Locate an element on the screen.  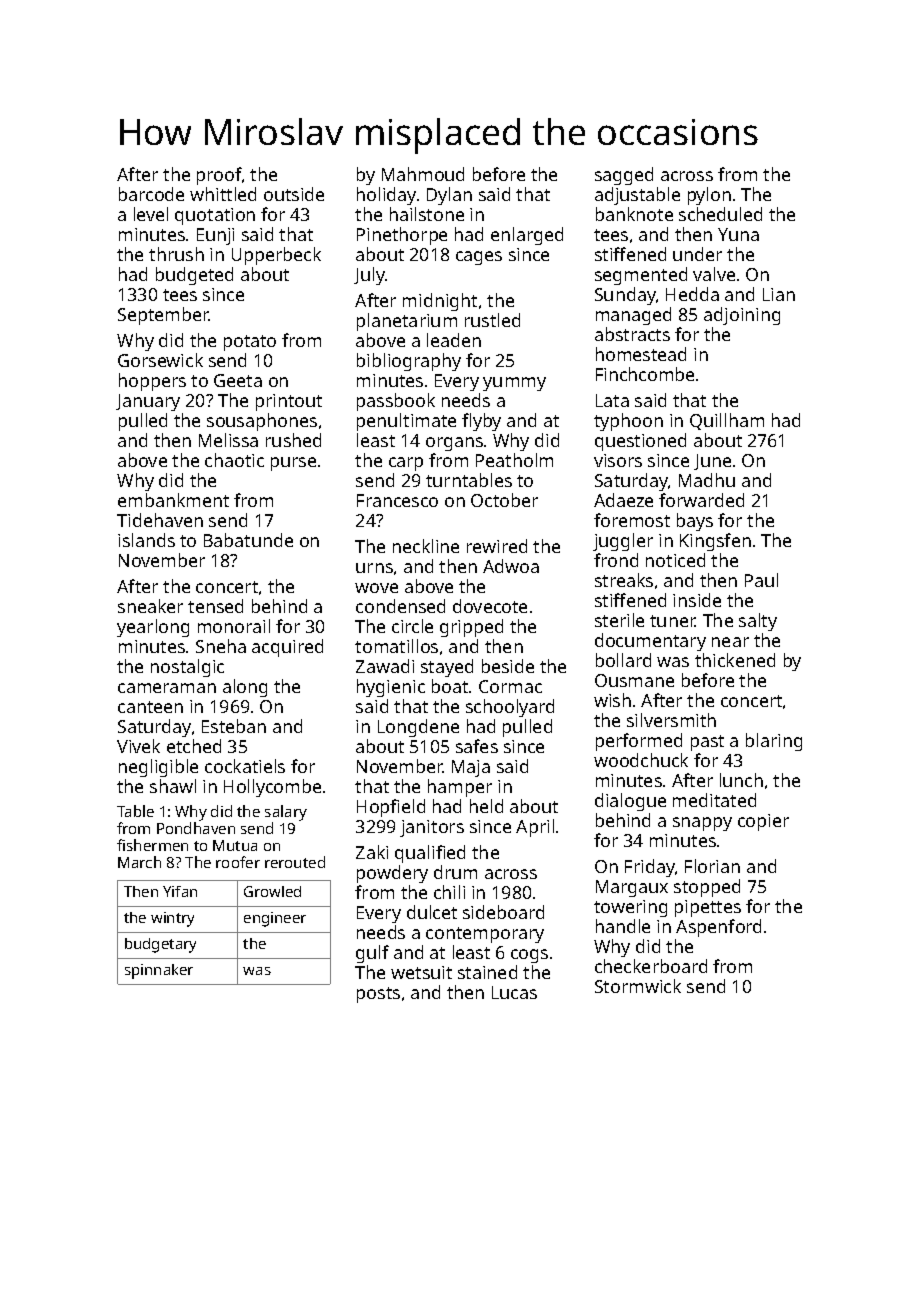
engineer is located at coordinates (275, 919).
